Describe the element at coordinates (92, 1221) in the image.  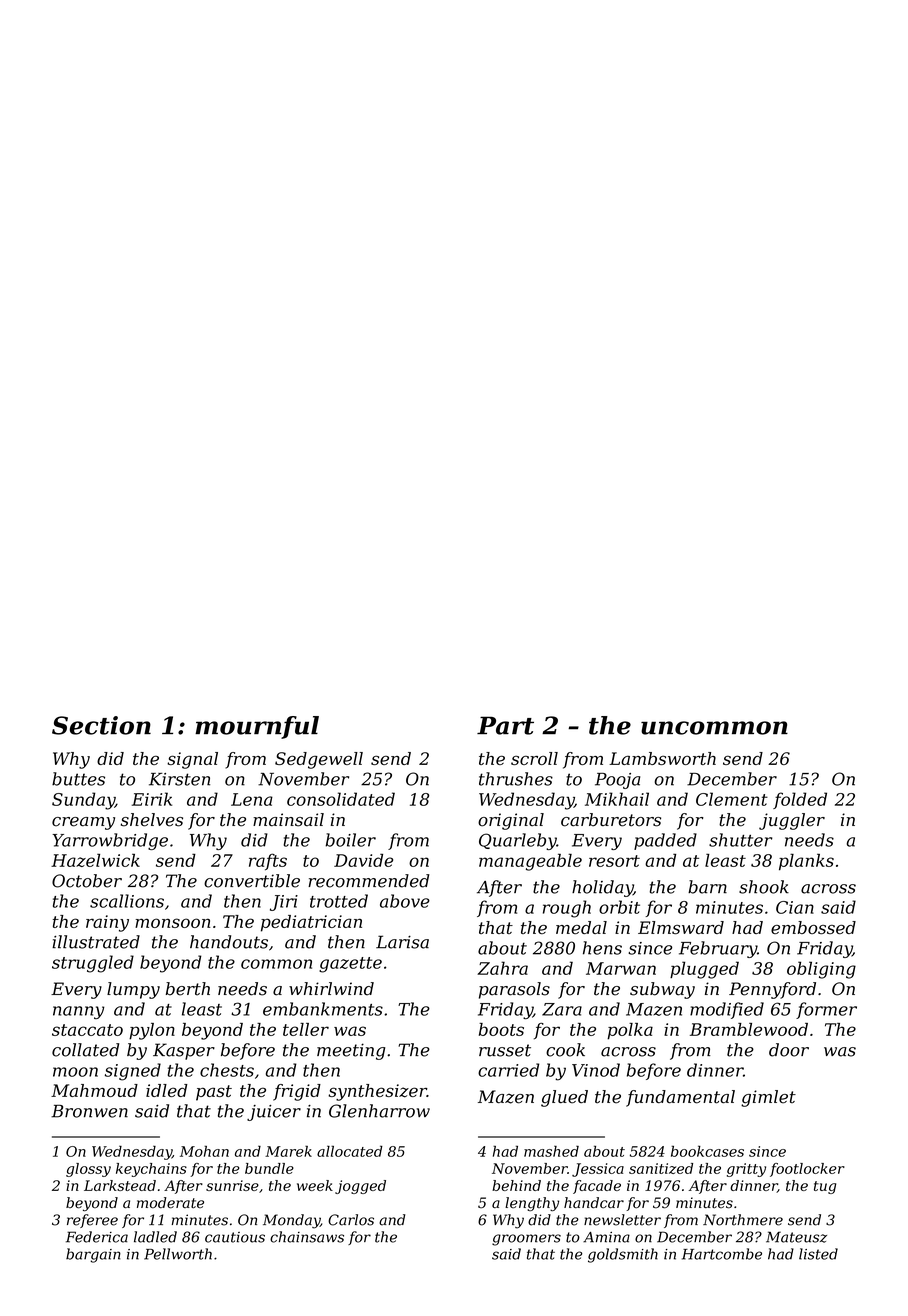
I see `referee` at that location.
